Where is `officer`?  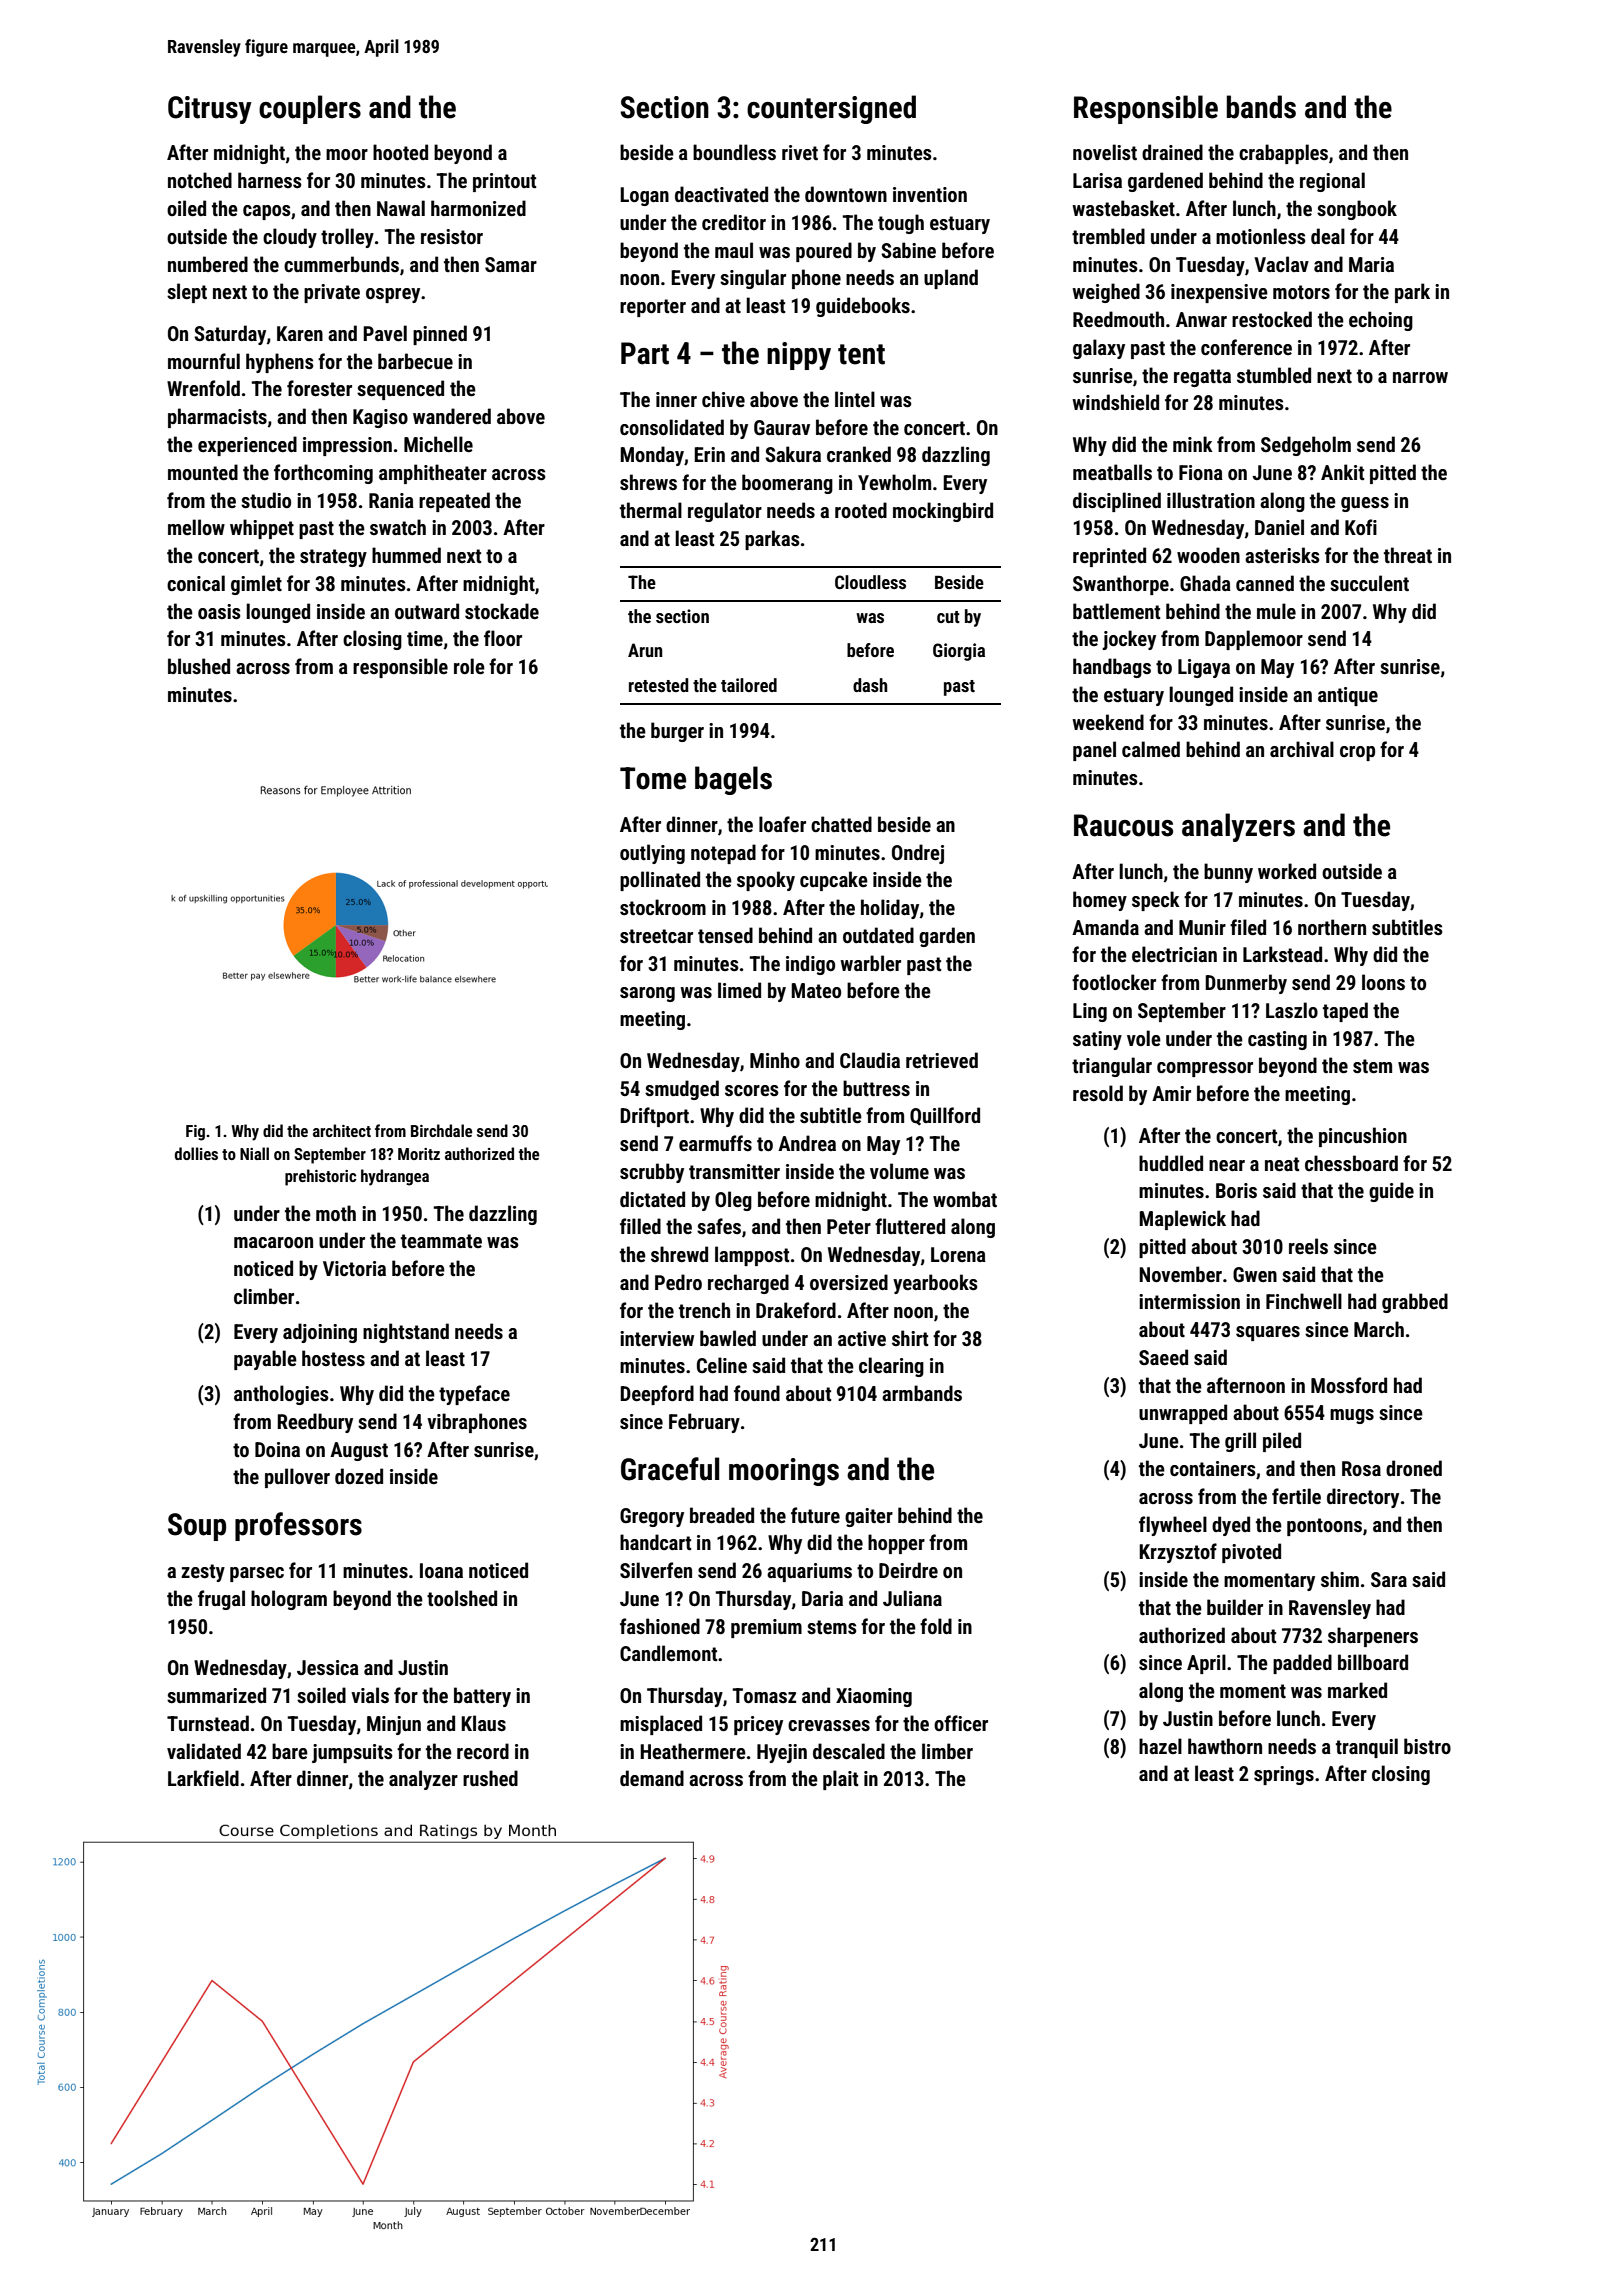 officer is located at coordinates (961, 1723).
